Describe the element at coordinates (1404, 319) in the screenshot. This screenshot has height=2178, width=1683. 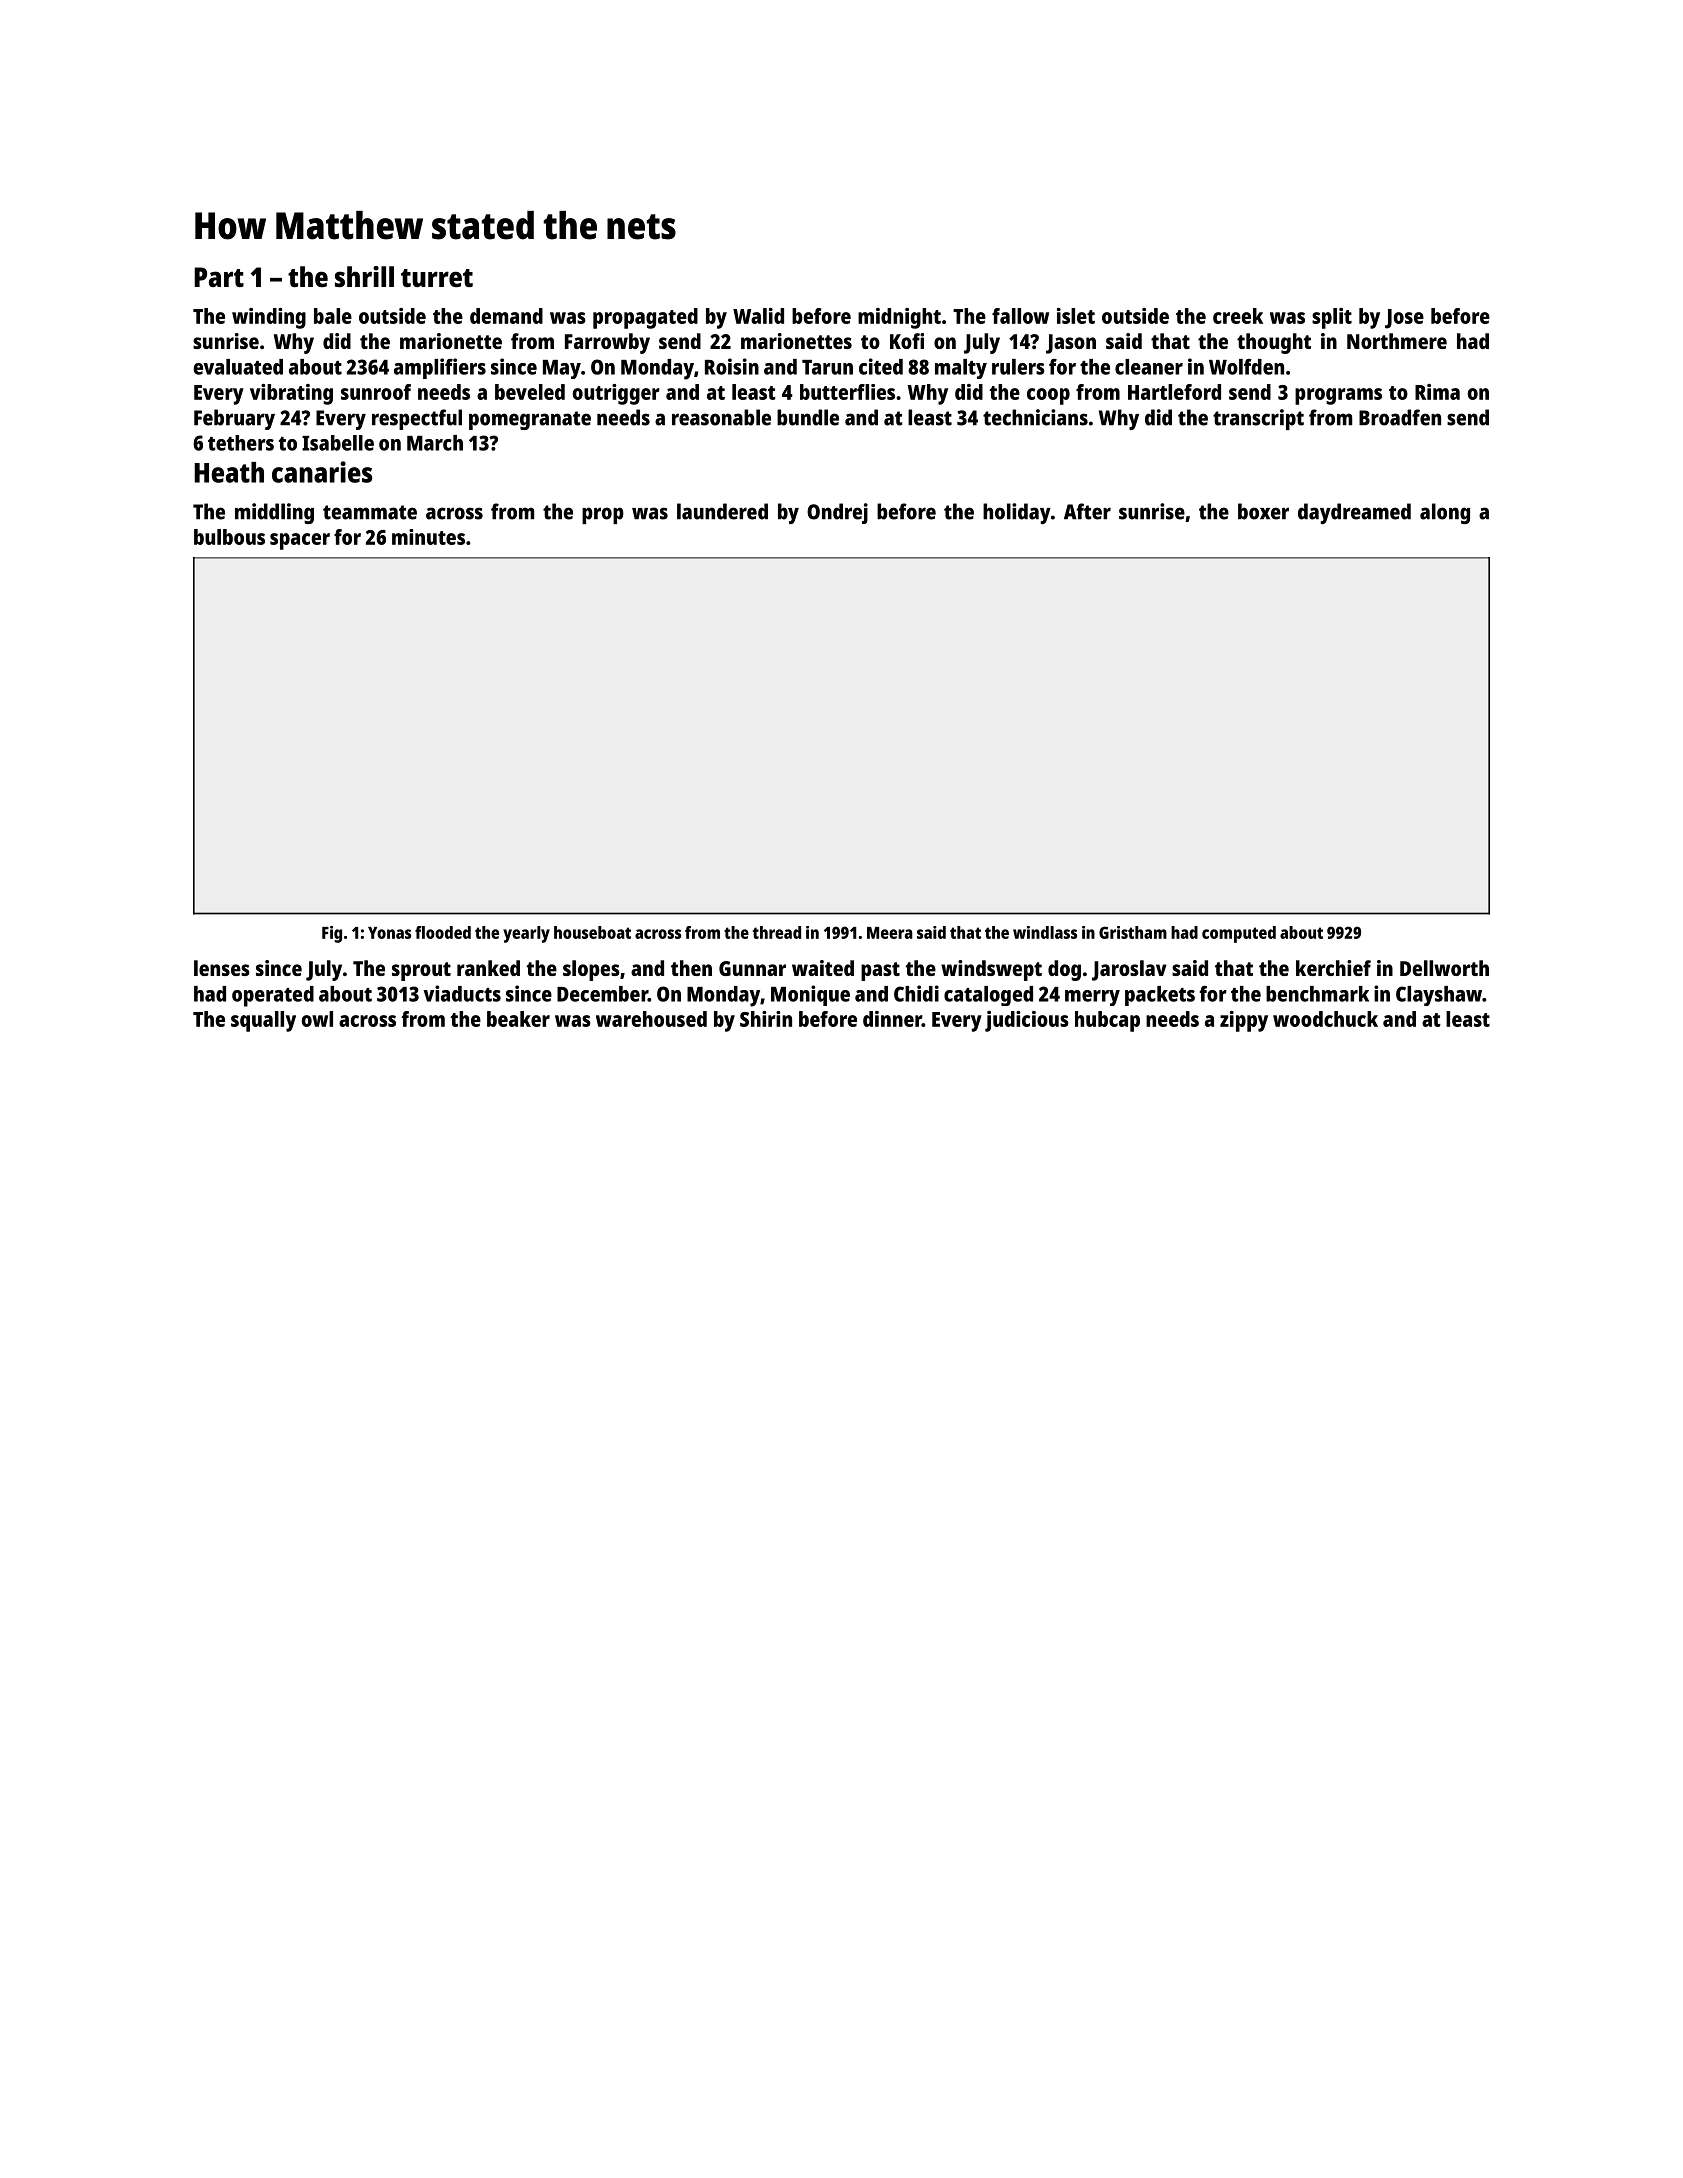
I see `Jose` at that location.
